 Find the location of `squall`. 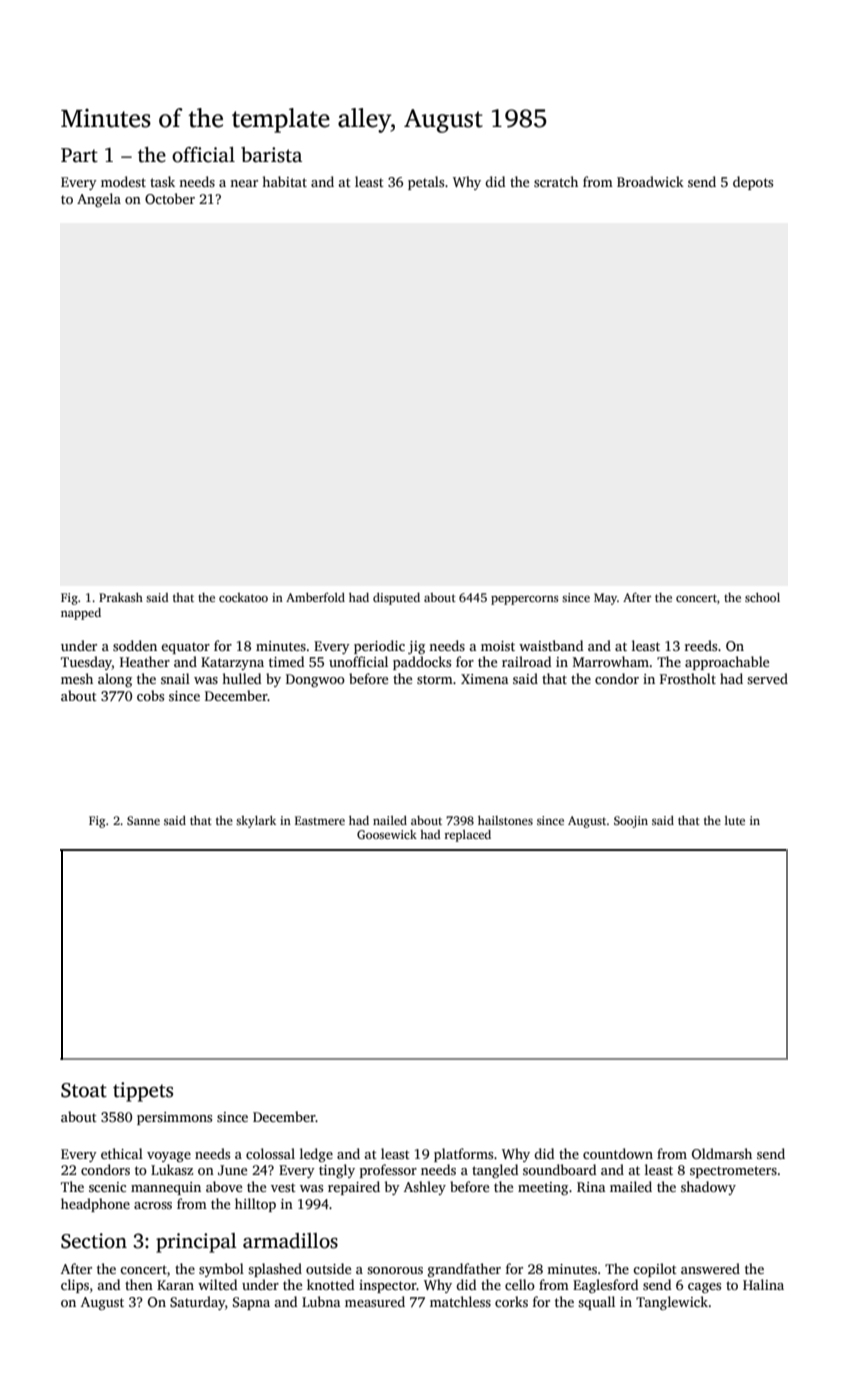

squall is located at coordinates (596, 1303).
